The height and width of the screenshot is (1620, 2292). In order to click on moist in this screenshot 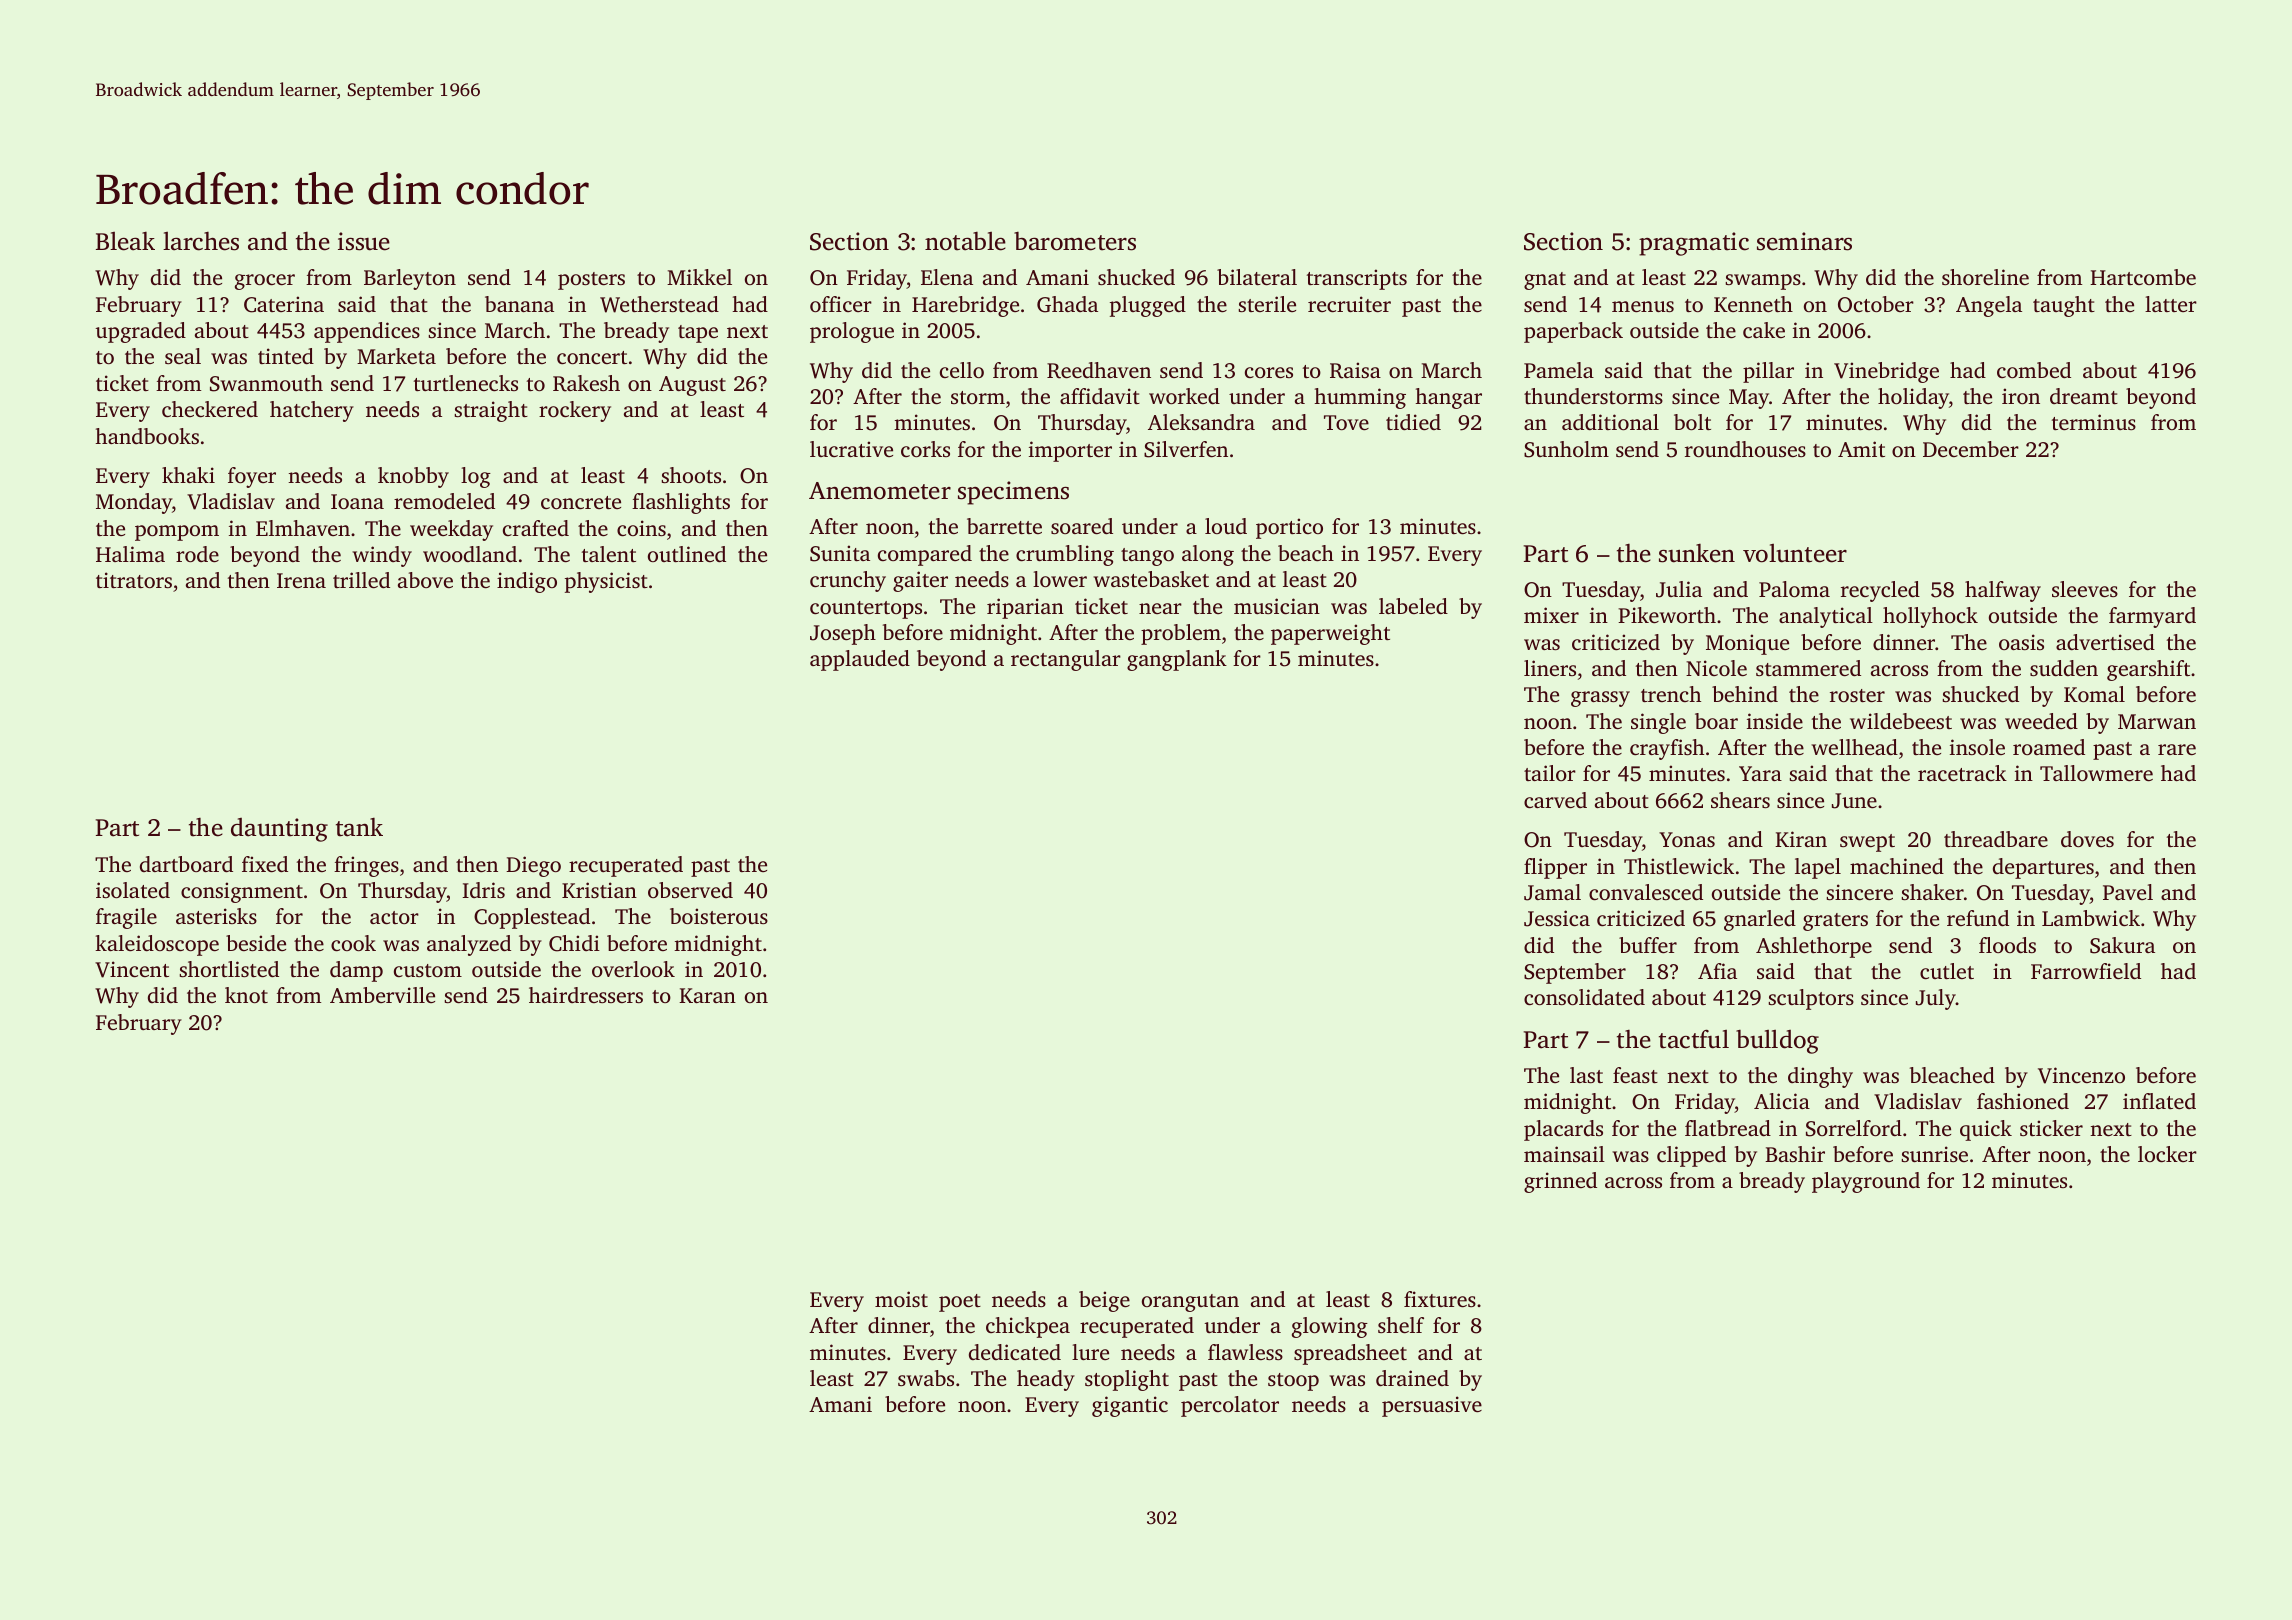, I will do `click(901, 1299)`.
